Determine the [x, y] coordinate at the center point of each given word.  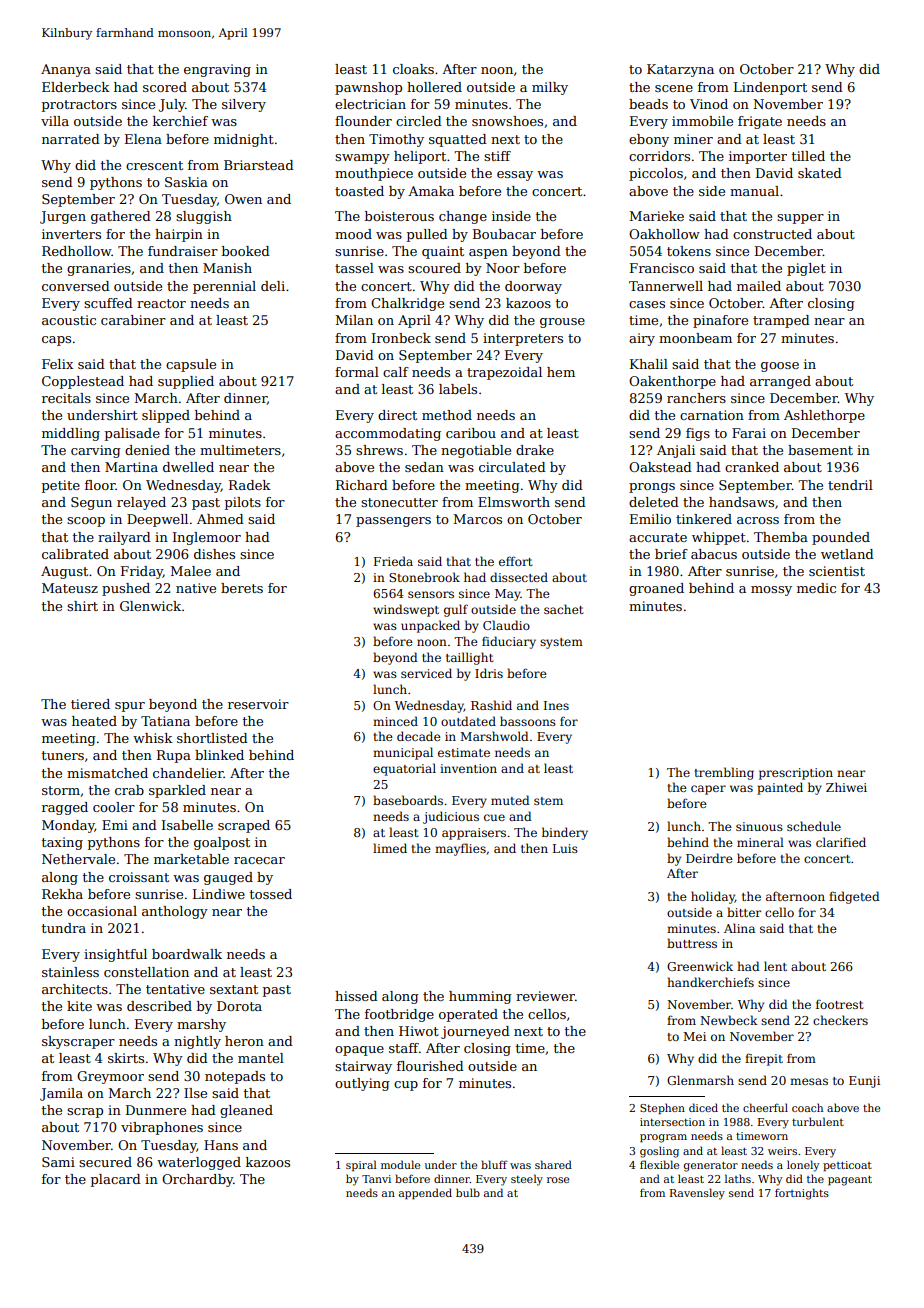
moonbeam [695, 338]
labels [458, 389]
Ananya [66, 70]
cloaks [413, 69]
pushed [126, 589]
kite [79, 1006]
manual [754, 191]
